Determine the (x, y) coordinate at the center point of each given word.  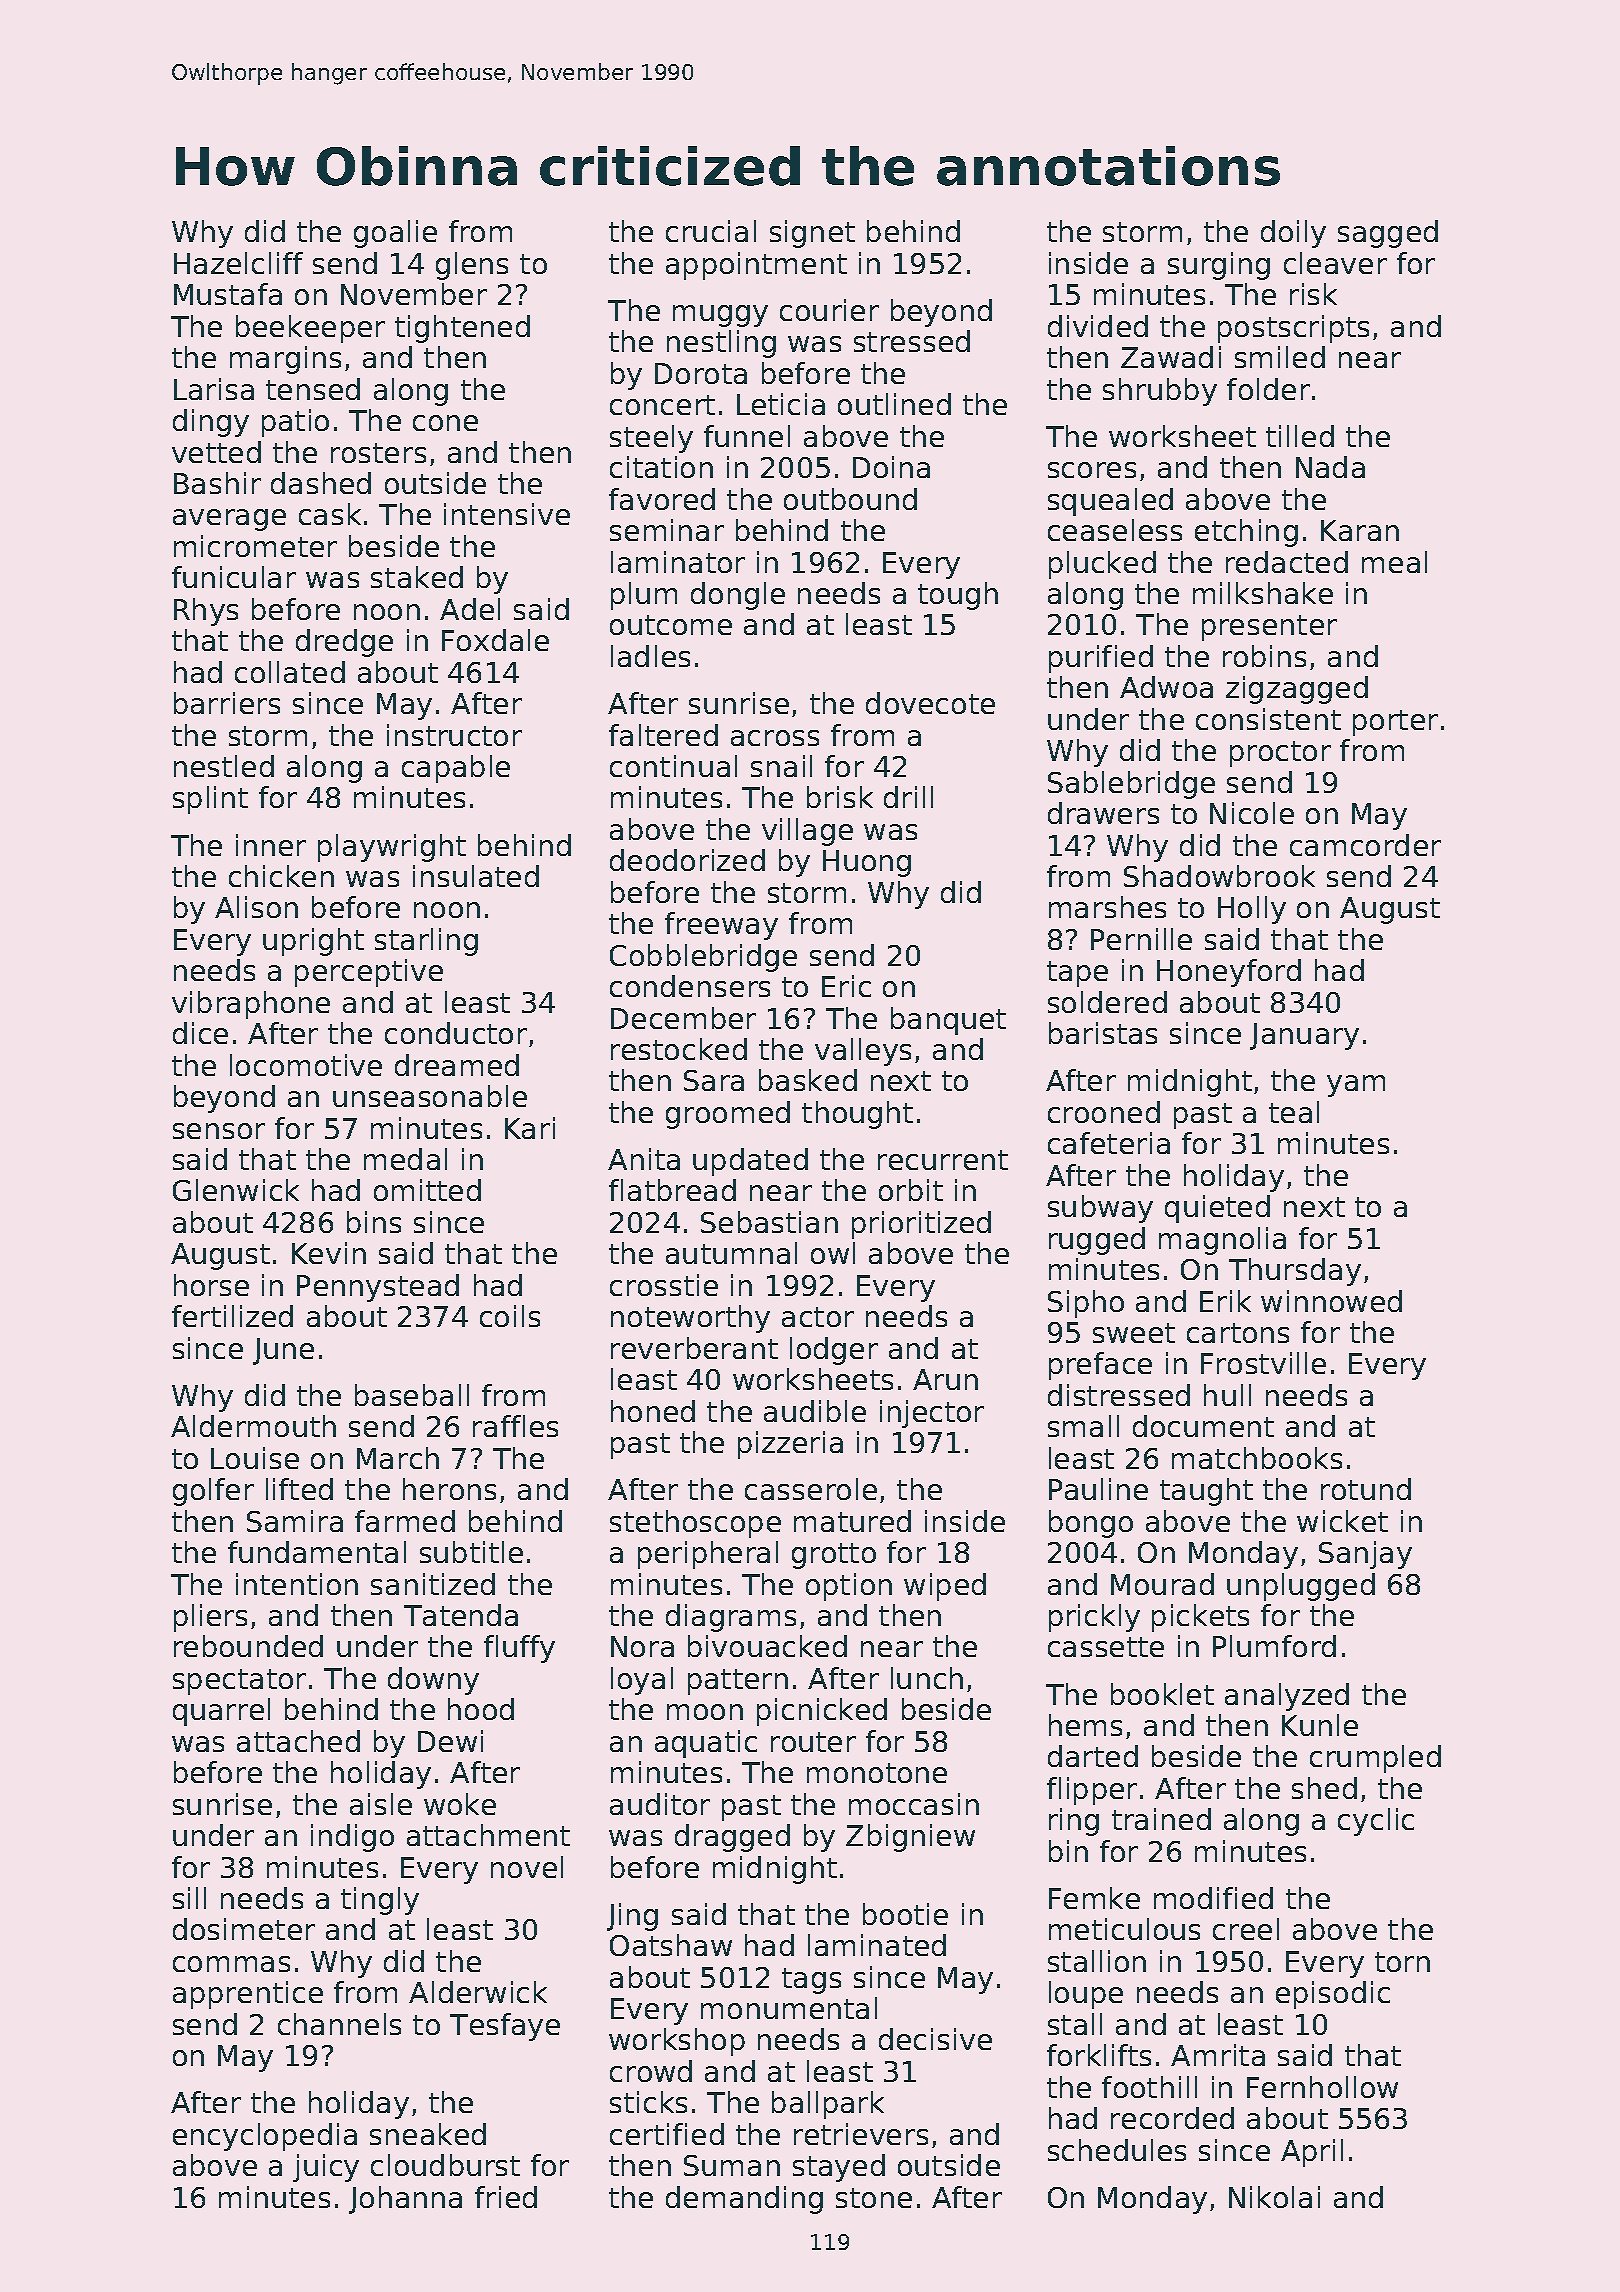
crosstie (664, 1285)
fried (506, 2197)
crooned (1104, 1112)
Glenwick (236, 1190)
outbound (850, 499)
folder (1268, 389)
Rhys (206, 612)
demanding (744, 2200)
